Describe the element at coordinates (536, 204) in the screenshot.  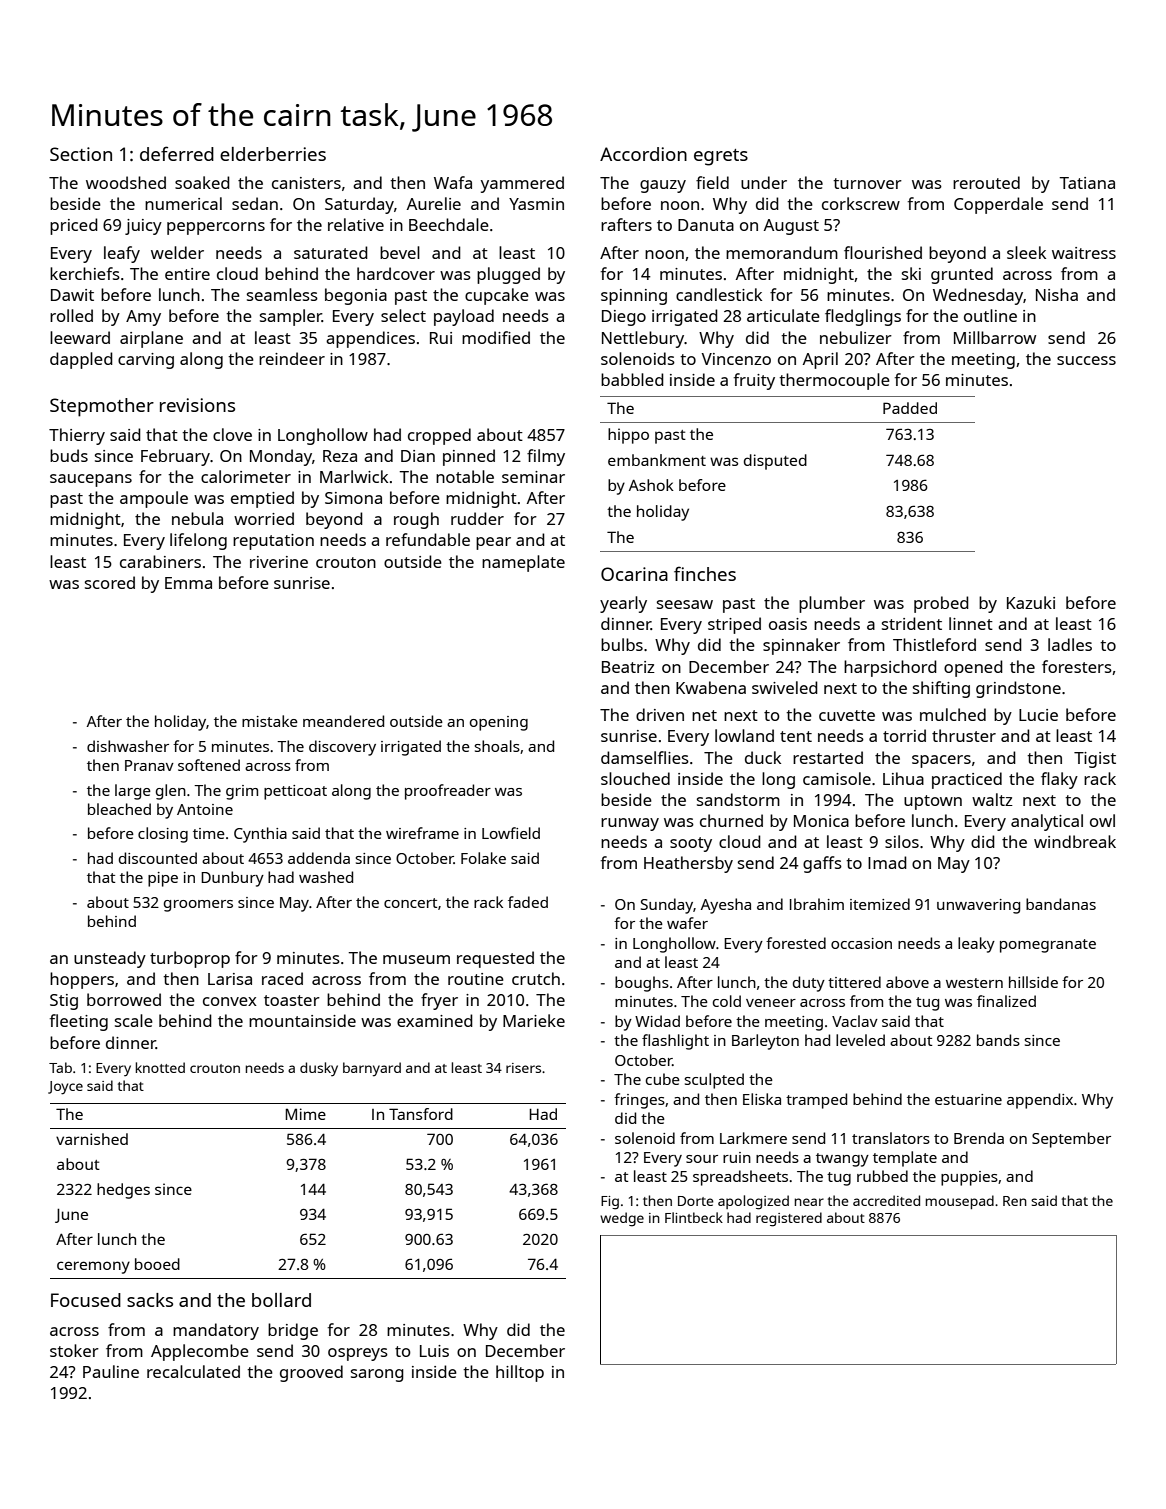
I see `Yasmin` at that location.
